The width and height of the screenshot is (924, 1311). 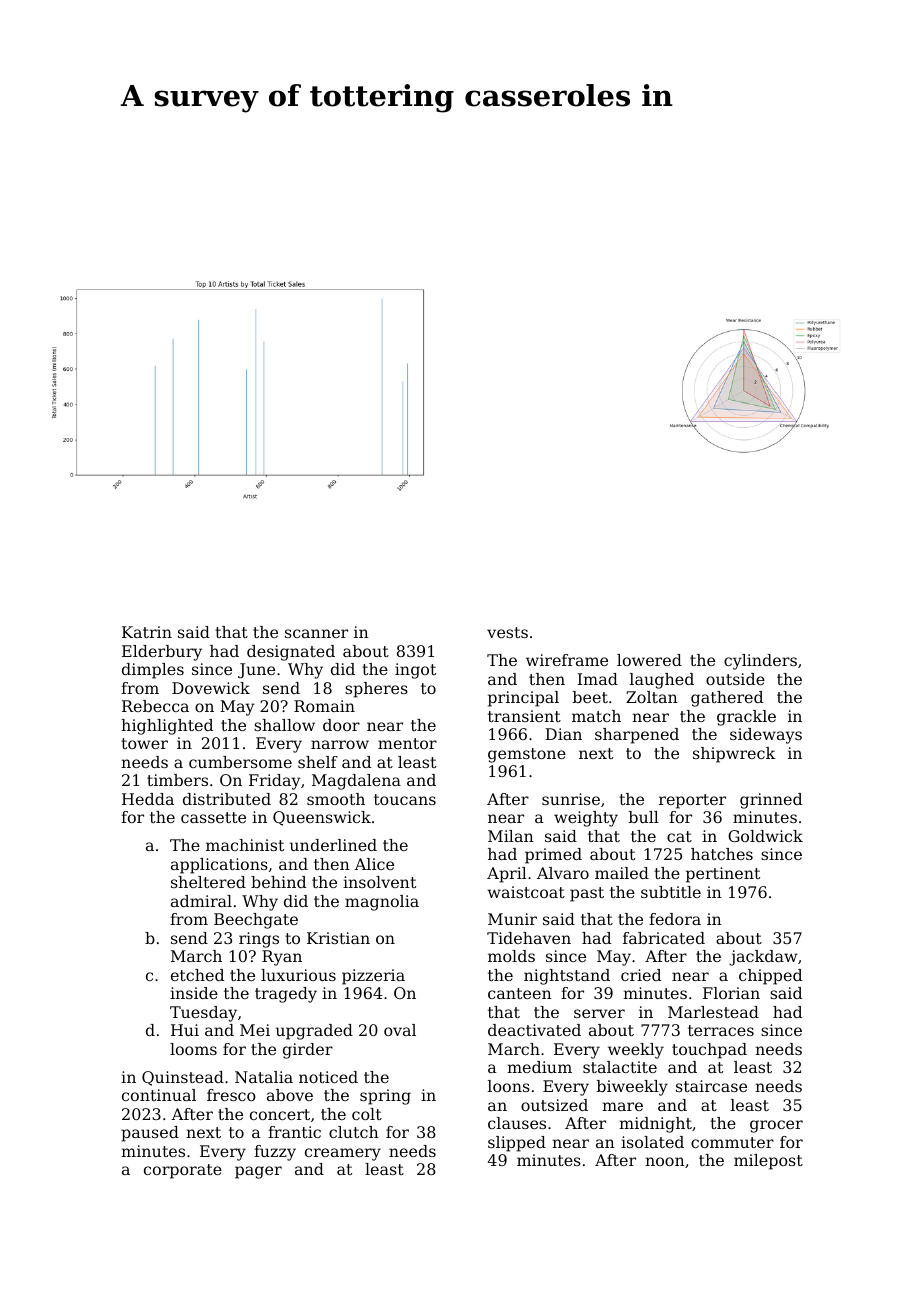 I want to click on grackle, so click(x=746, y=718).
